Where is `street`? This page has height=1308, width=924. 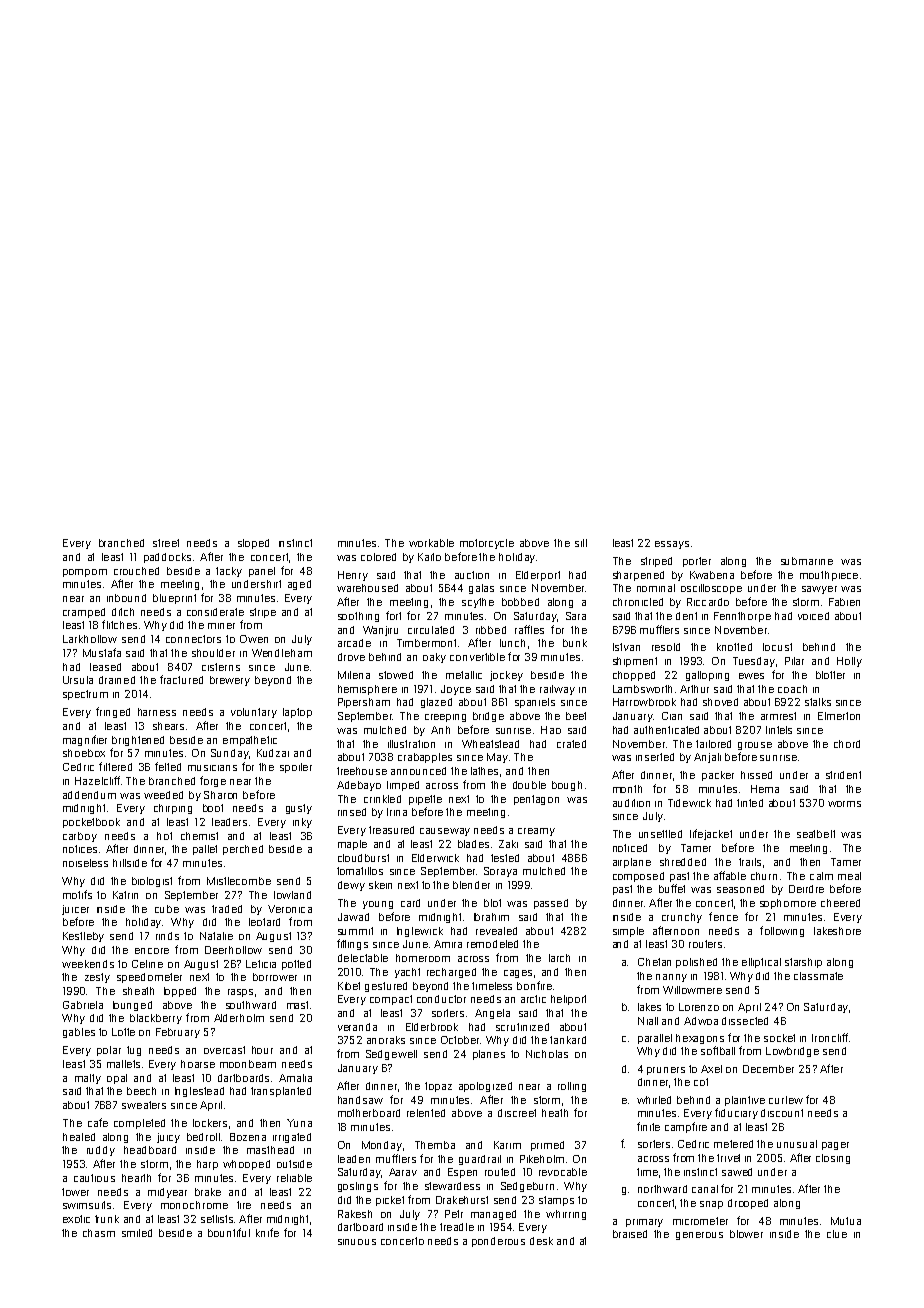 street is located at coordinates (166, 543).
